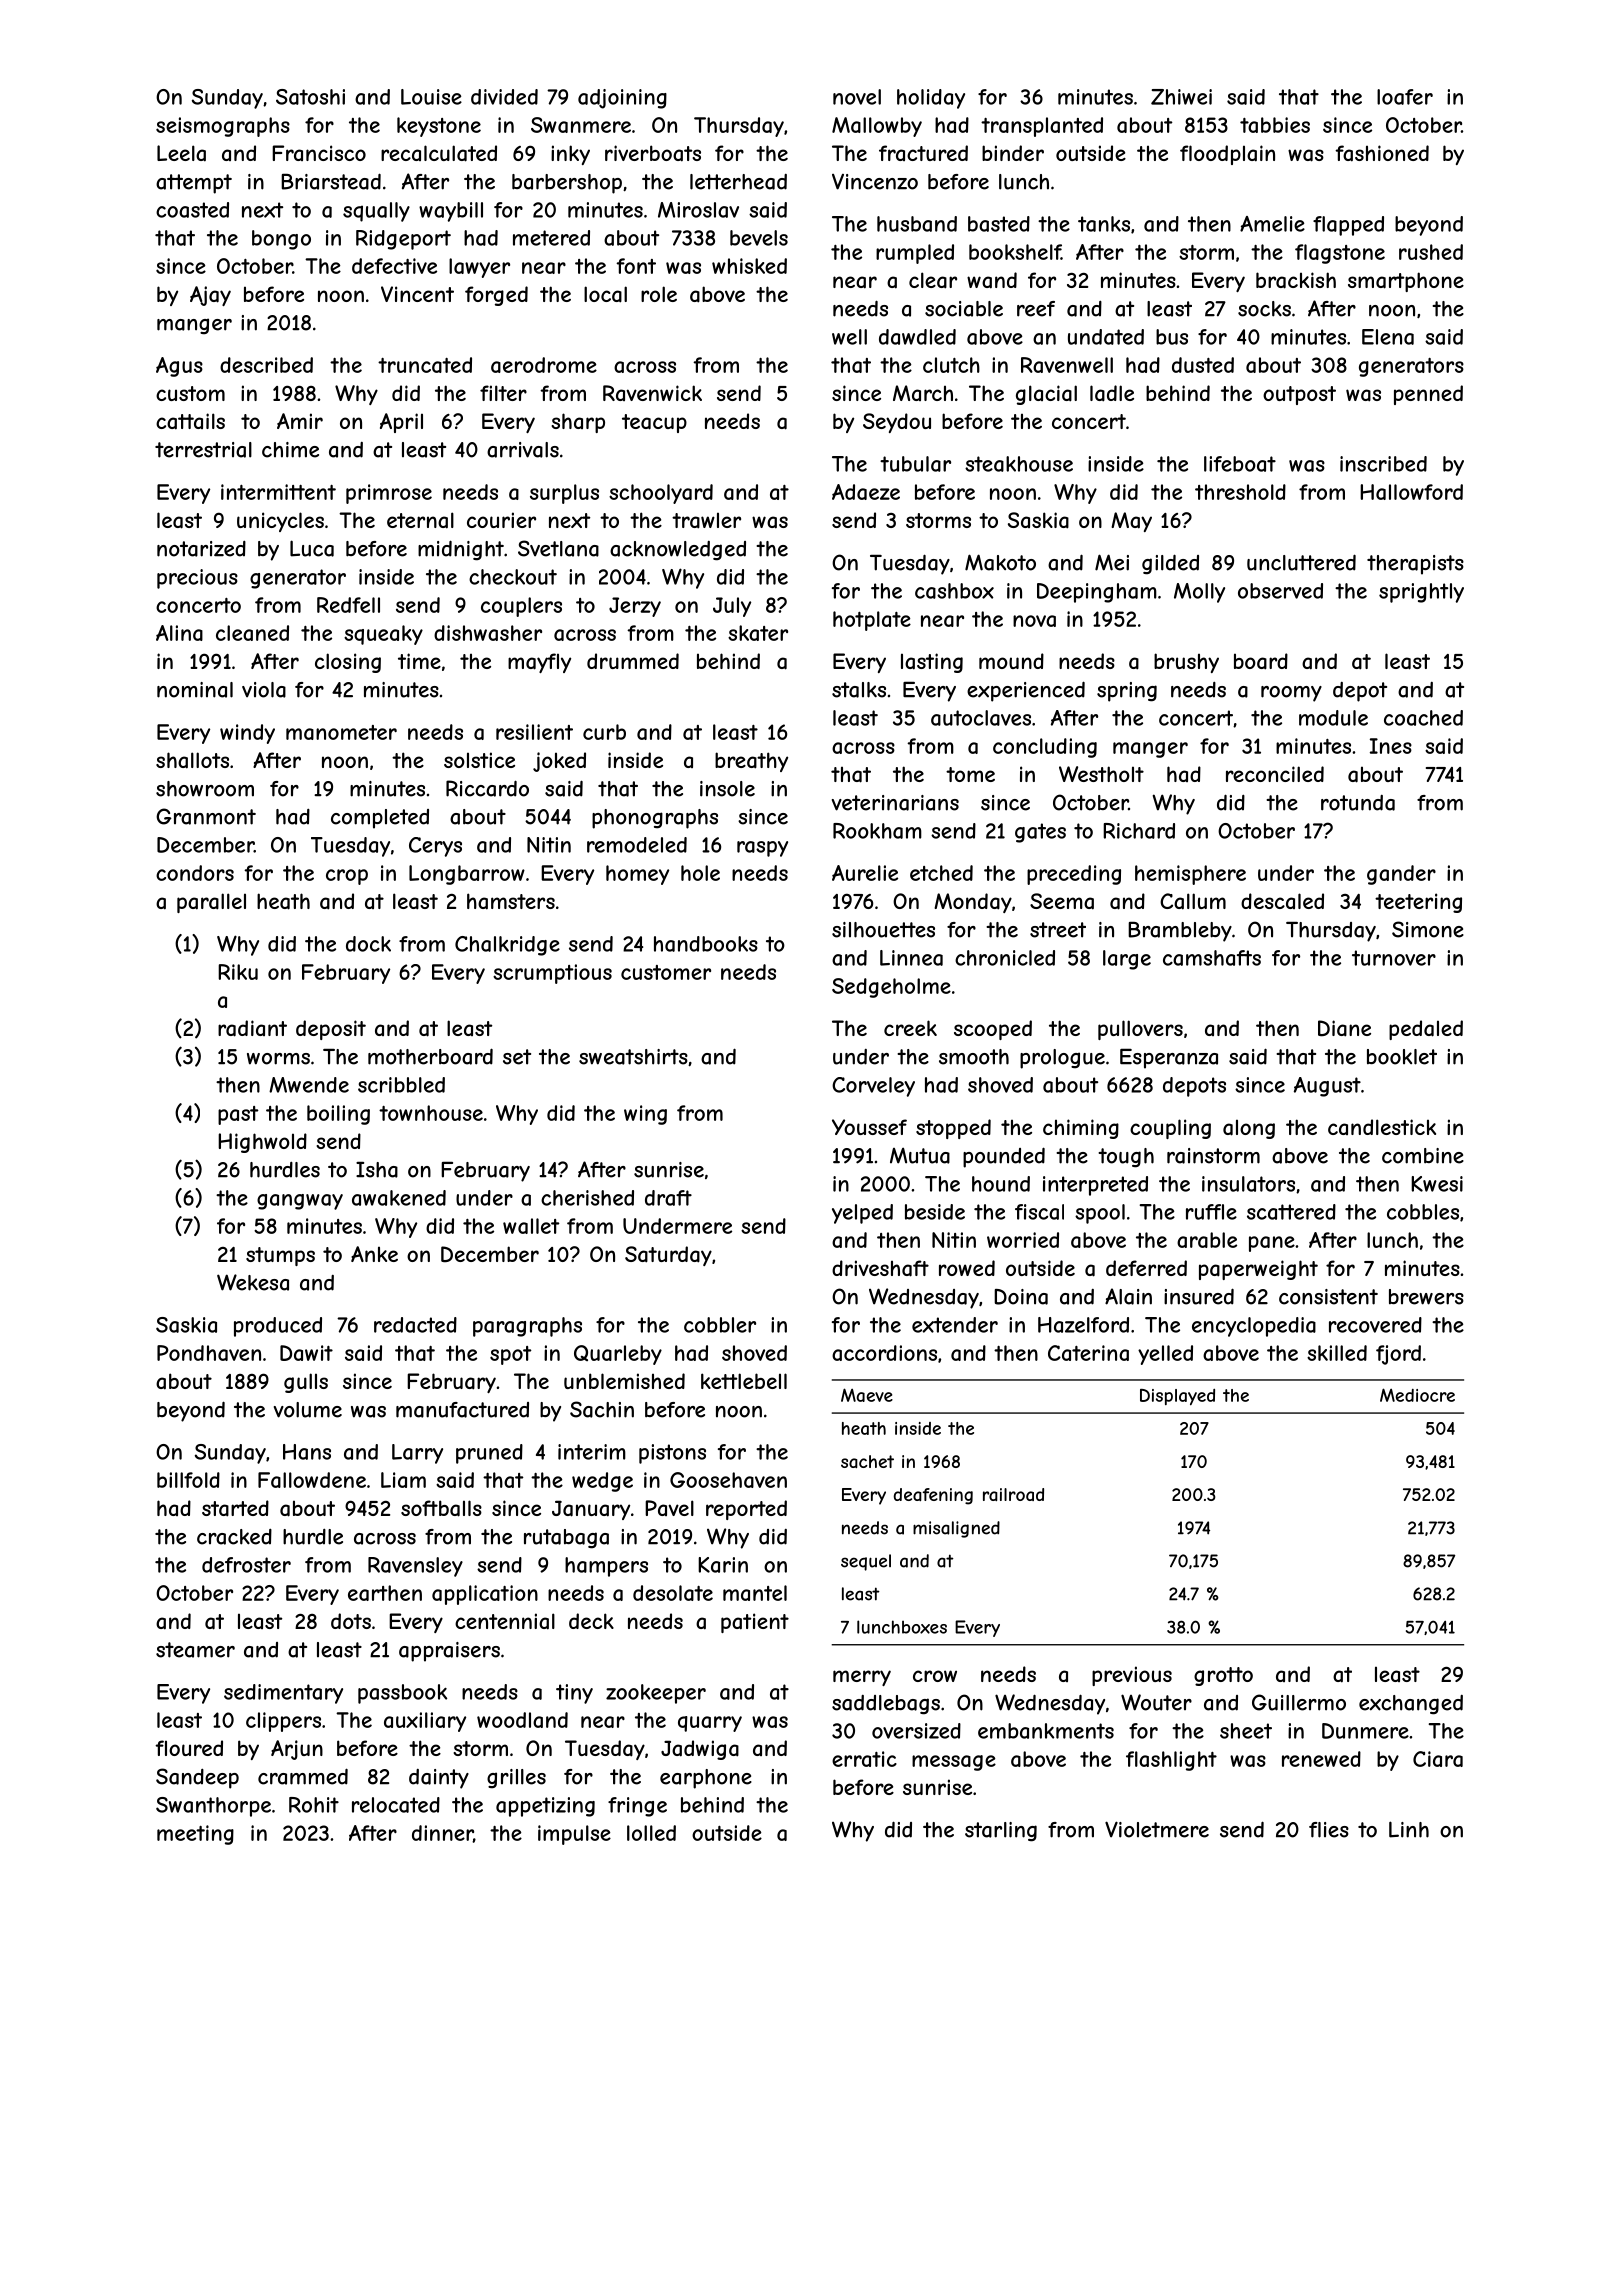 The image size is (1620, 2292). I want to click on Zhiwei, so click(1181, 97).
